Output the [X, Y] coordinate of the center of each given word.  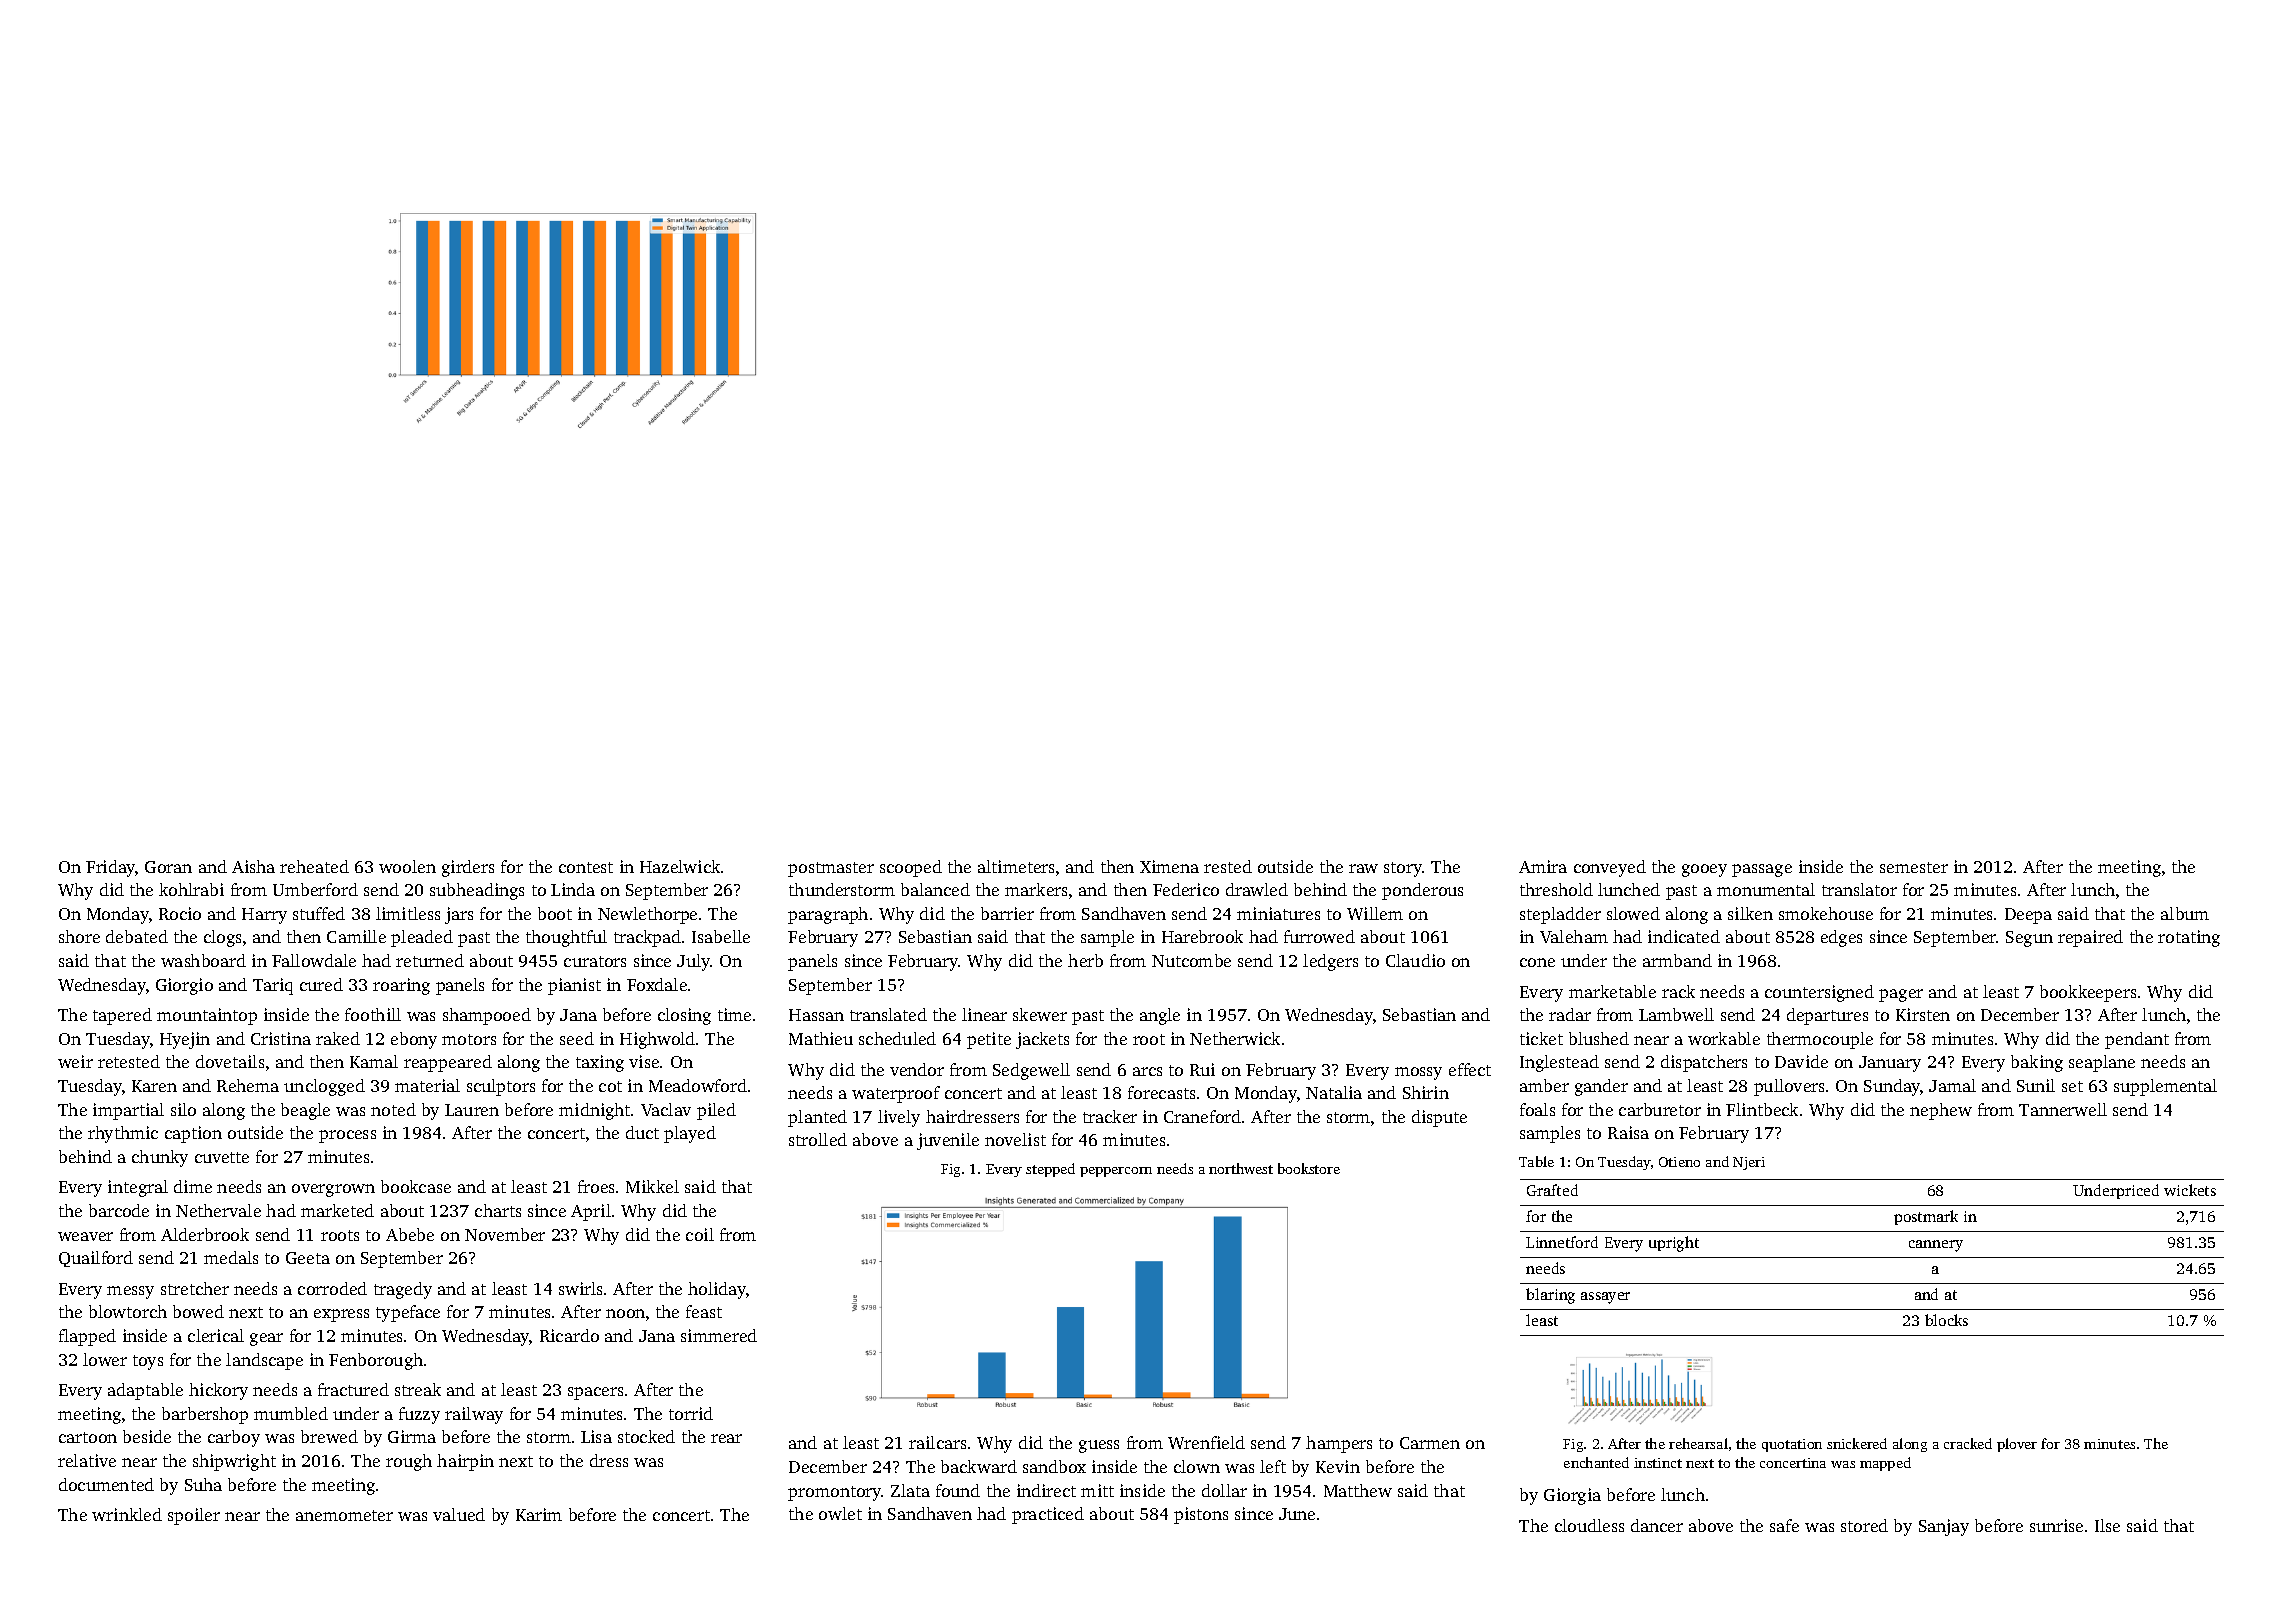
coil [700, 1234]
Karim [539, 1514]
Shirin [1426, 1092]
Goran [168, 867]
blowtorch [128, 1311]
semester [1914, 867]
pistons [1201, 1515]
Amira [1543, 866]
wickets [2190, 1190]
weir [75, 1061]
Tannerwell [2063, 1109]
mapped [1885, 1464]
